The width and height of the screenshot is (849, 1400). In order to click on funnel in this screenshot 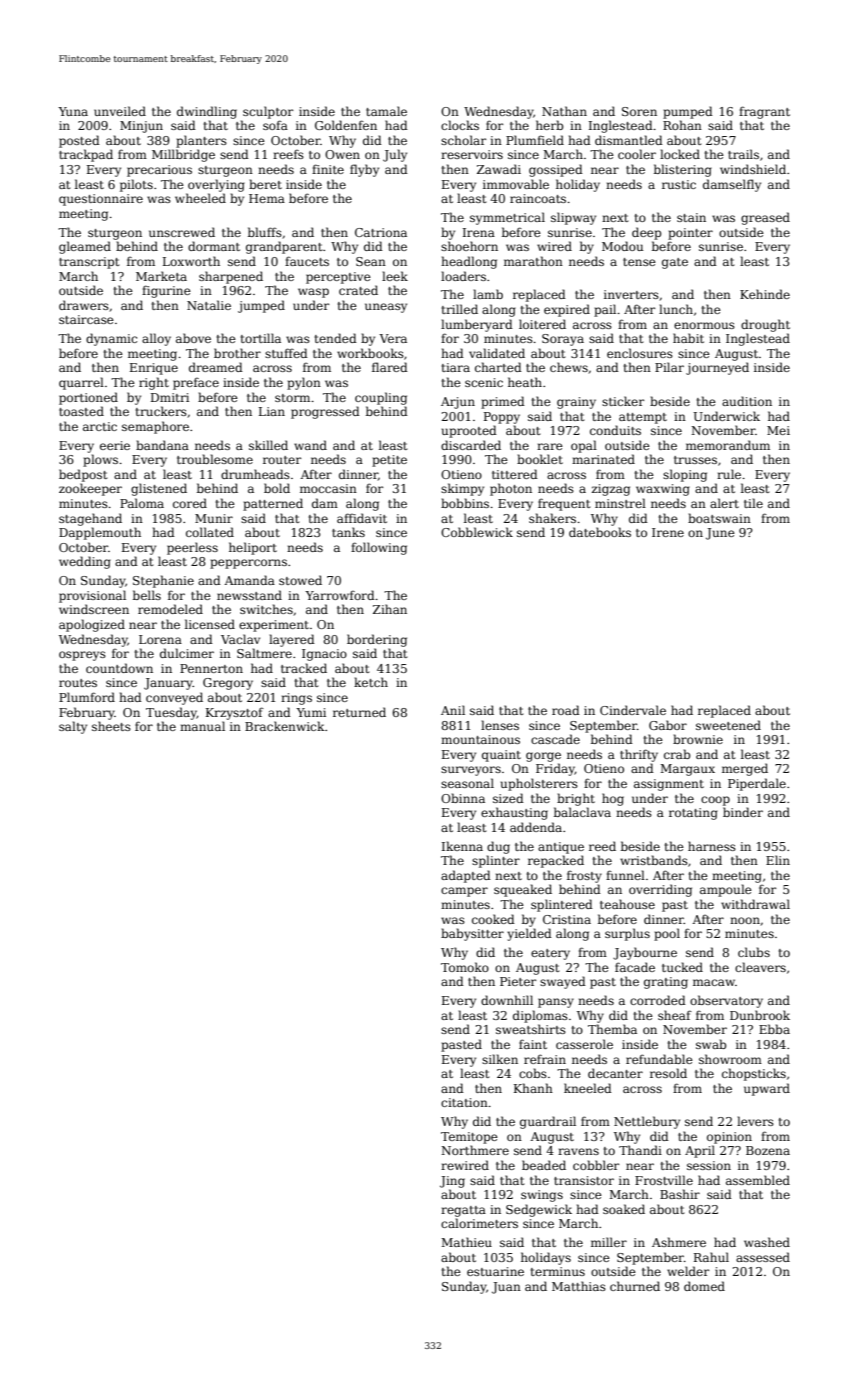, I will do `click(625, 875)`.
